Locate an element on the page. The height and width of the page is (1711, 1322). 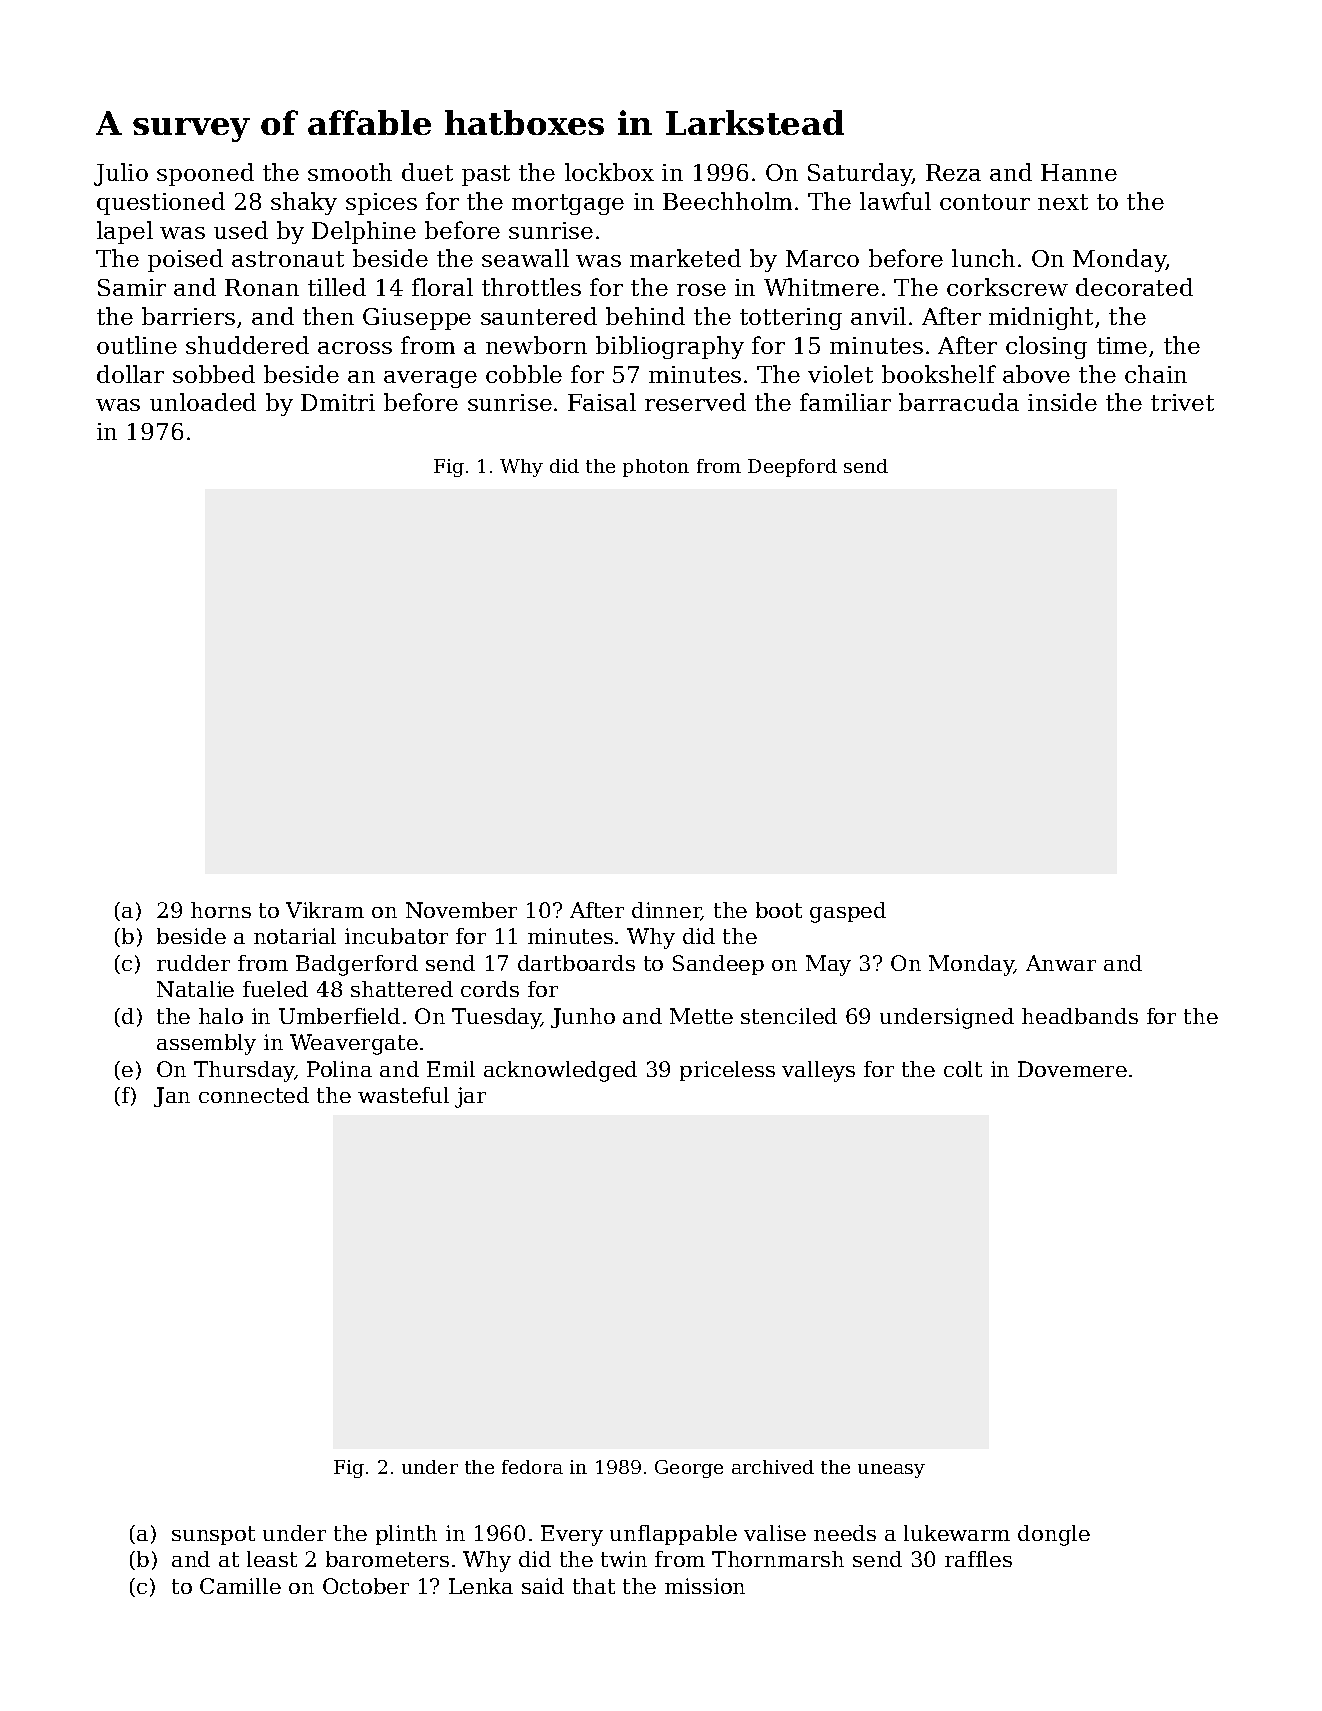
jar is located at coordinates (470, 1097).
